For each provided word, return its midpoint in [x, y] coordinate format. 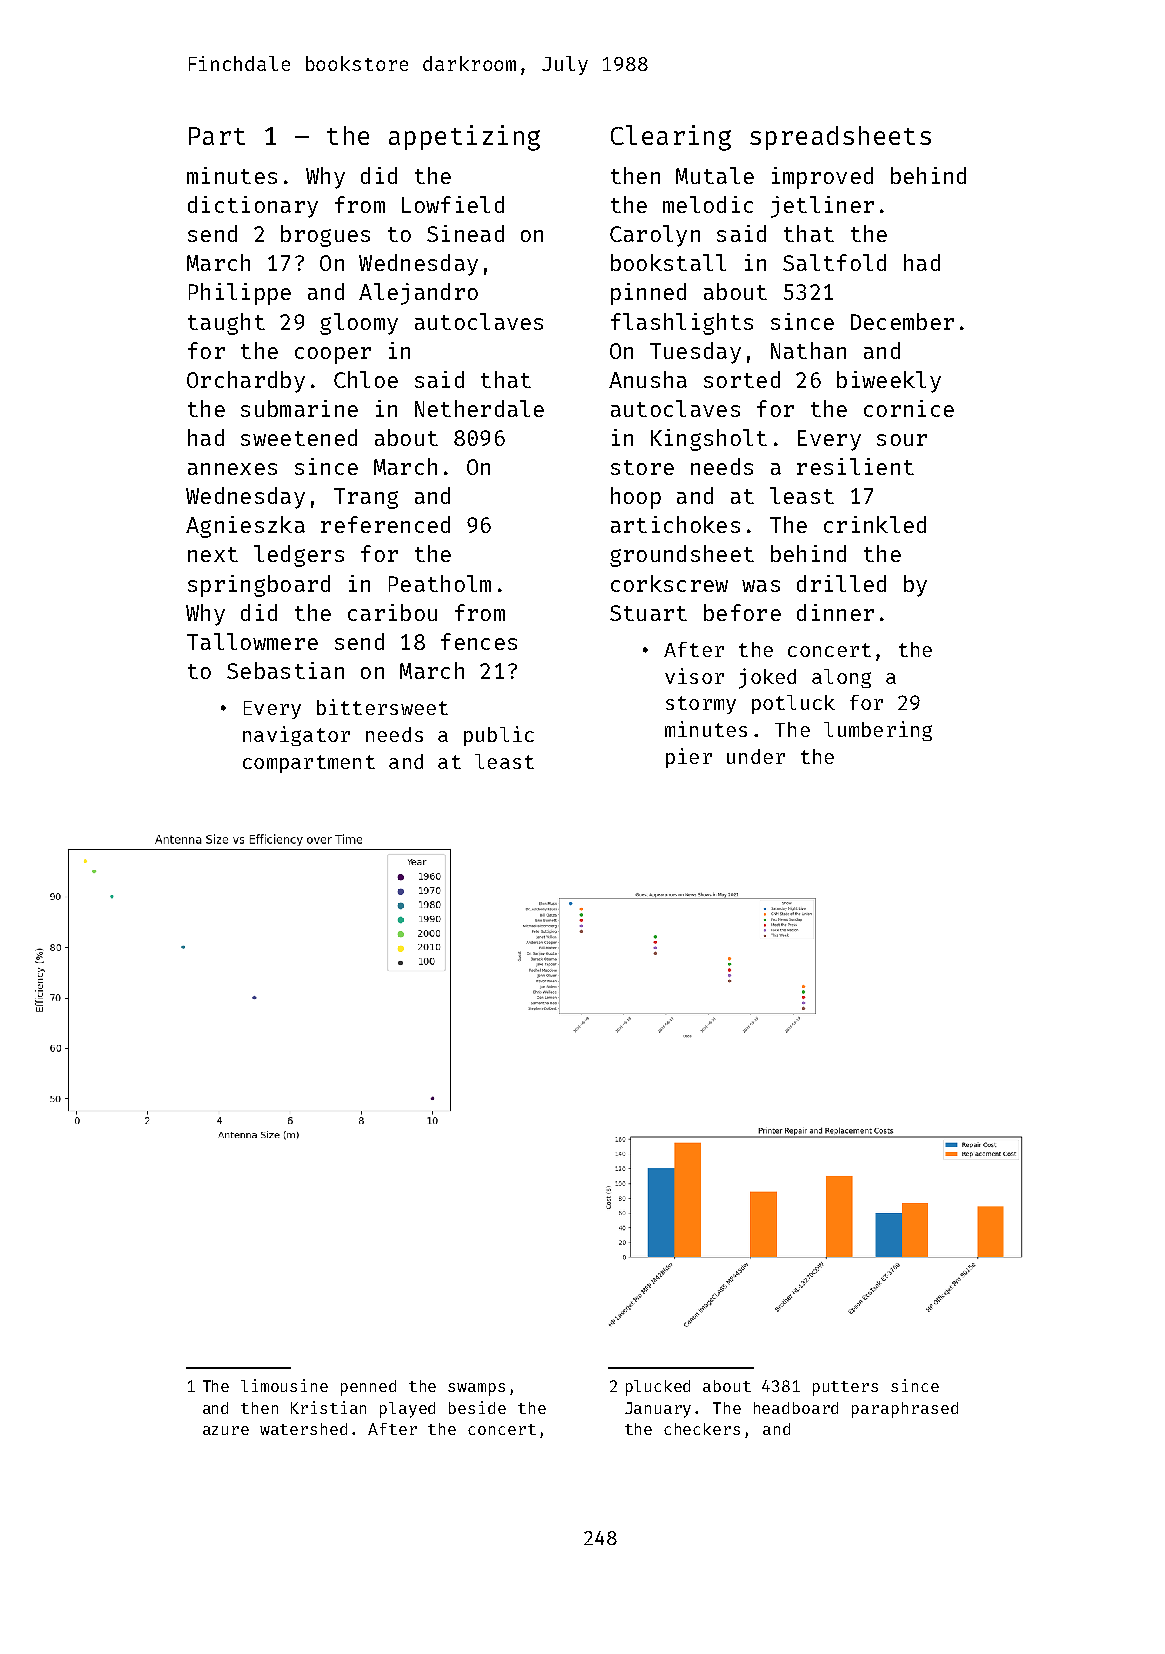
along [841, 678]
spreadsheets [840, 138]
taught [226, 324]
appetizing [464, 138]
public [499, 736]
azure [226, 1430]
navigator [296, 736]
